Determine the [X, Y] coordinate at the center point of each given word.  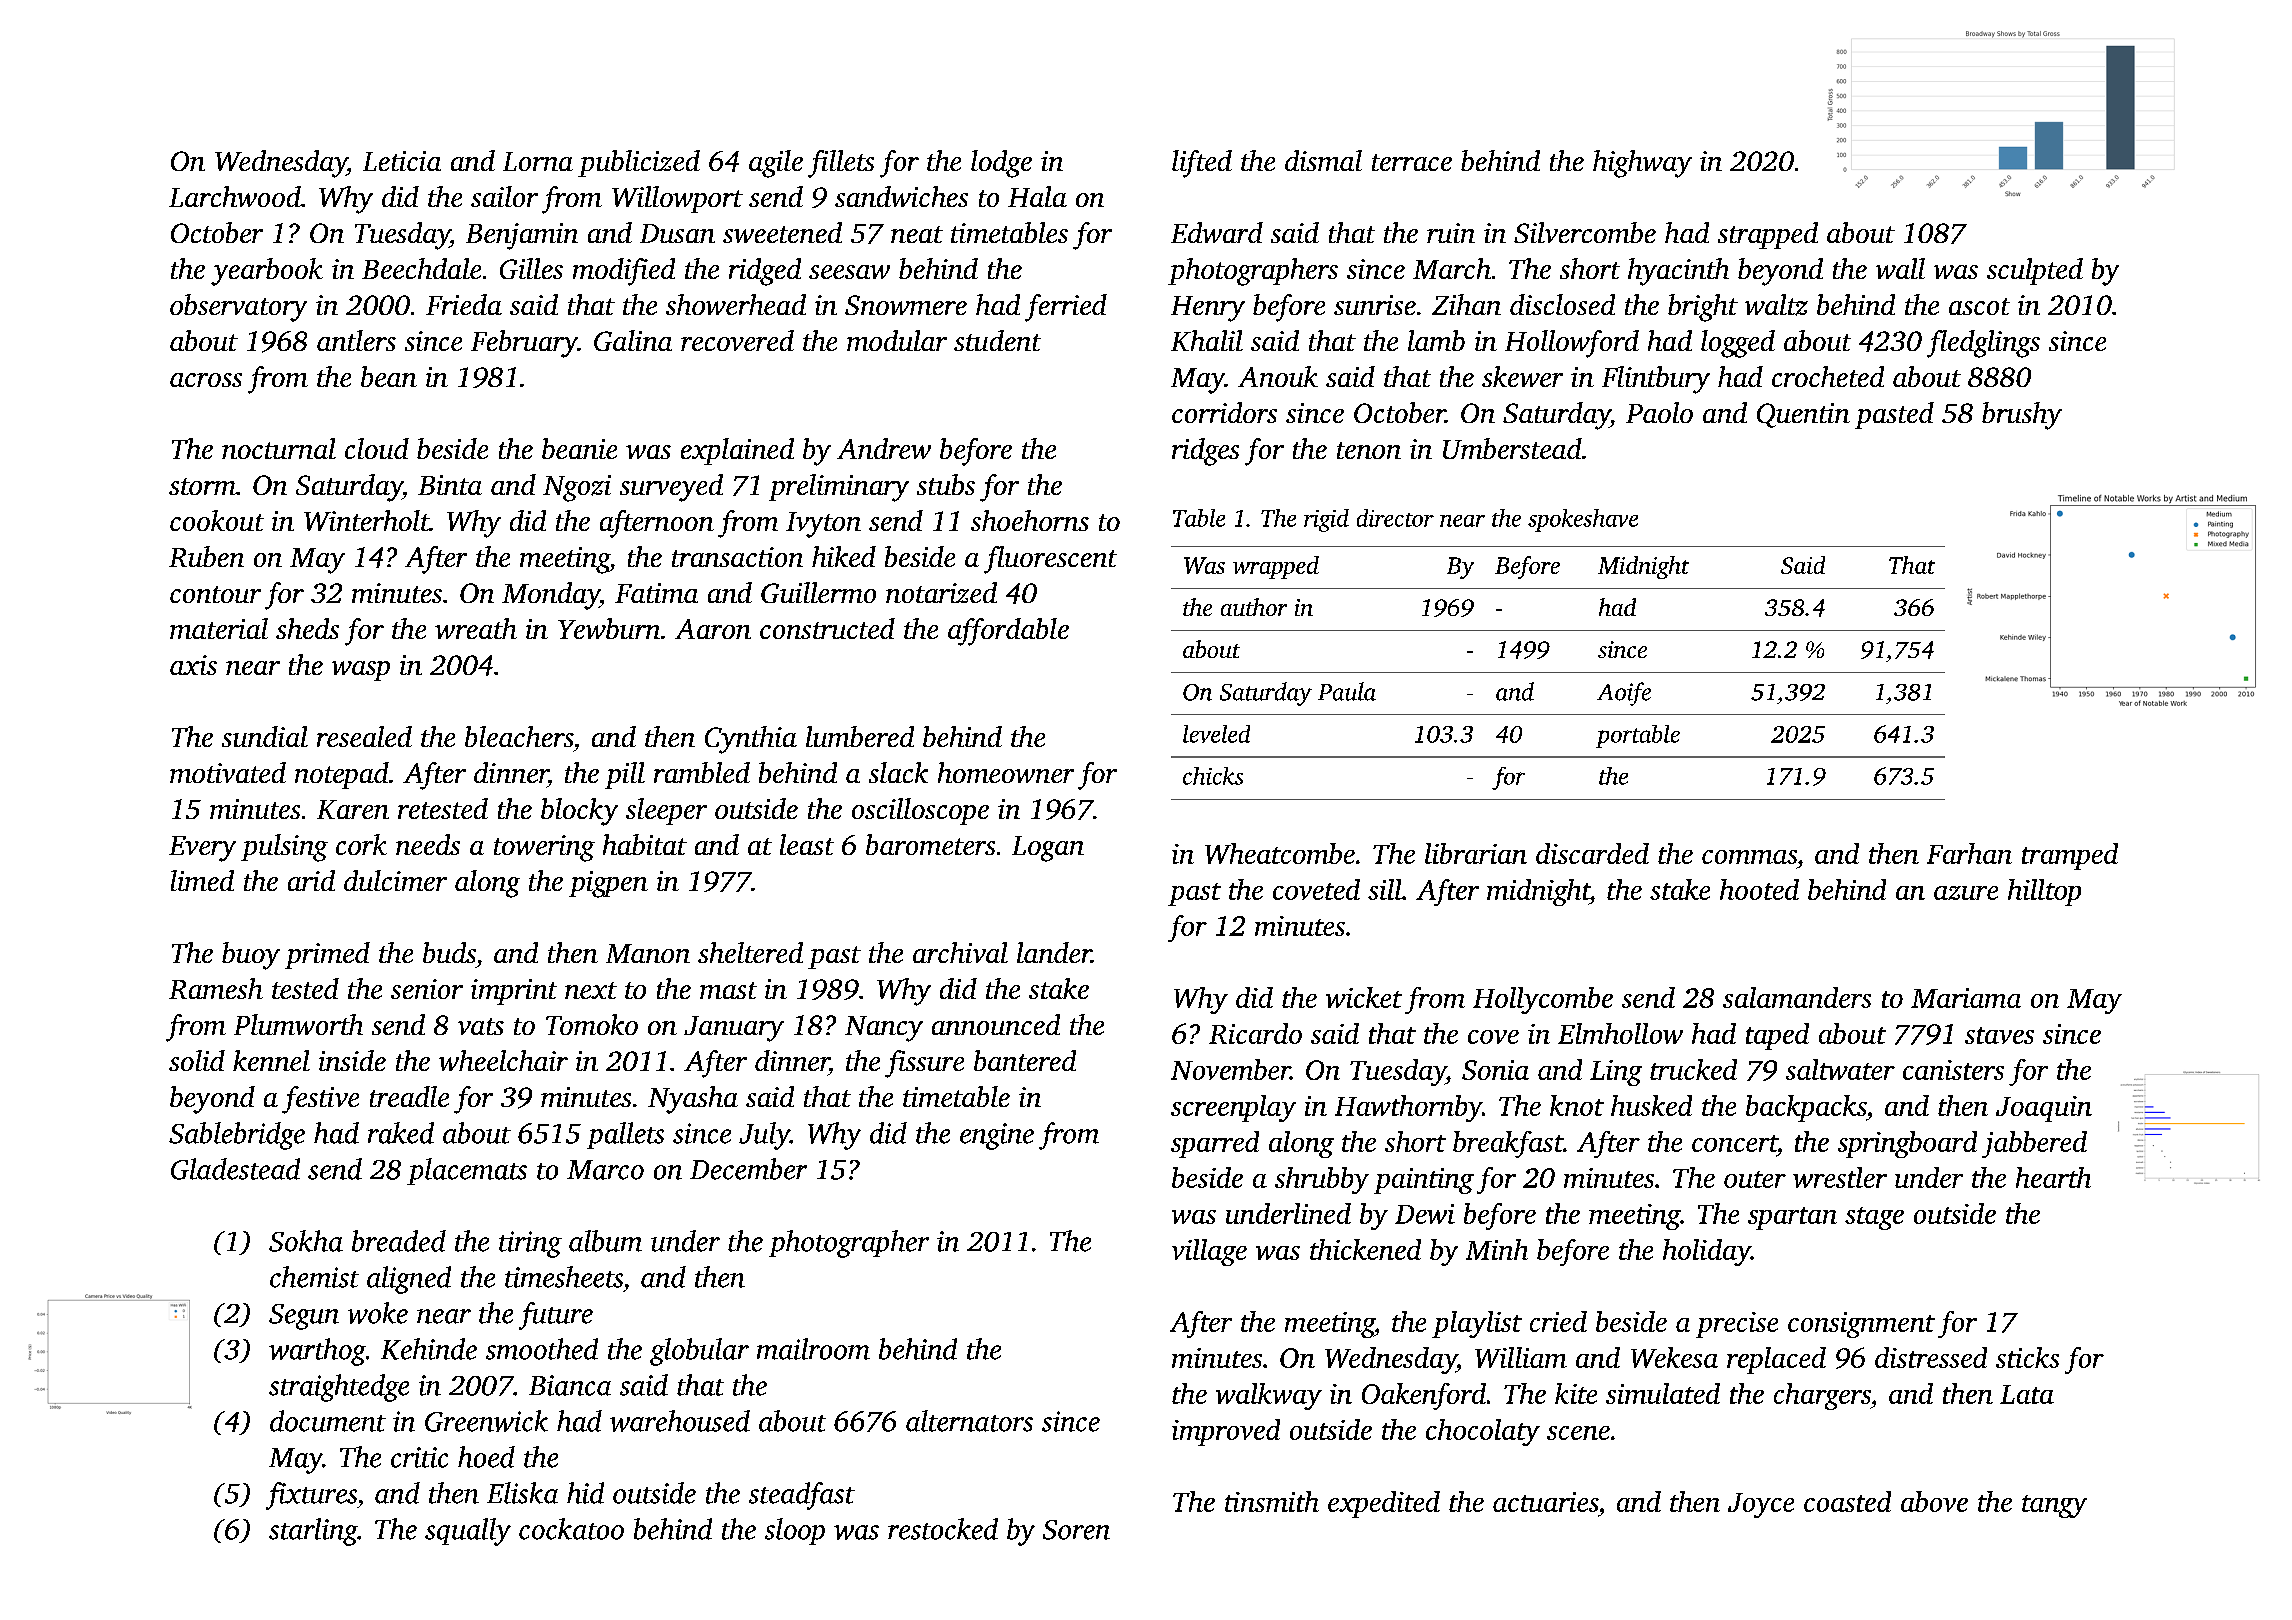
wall [1900, 268]
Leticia [402, 161]
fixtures [311, 1496]
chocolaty [1483, 1432]
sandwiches [901, 196]
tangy [2054, 1506]
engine [997, 1136]
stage [1874, 1218]
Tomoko [592, 1024]
